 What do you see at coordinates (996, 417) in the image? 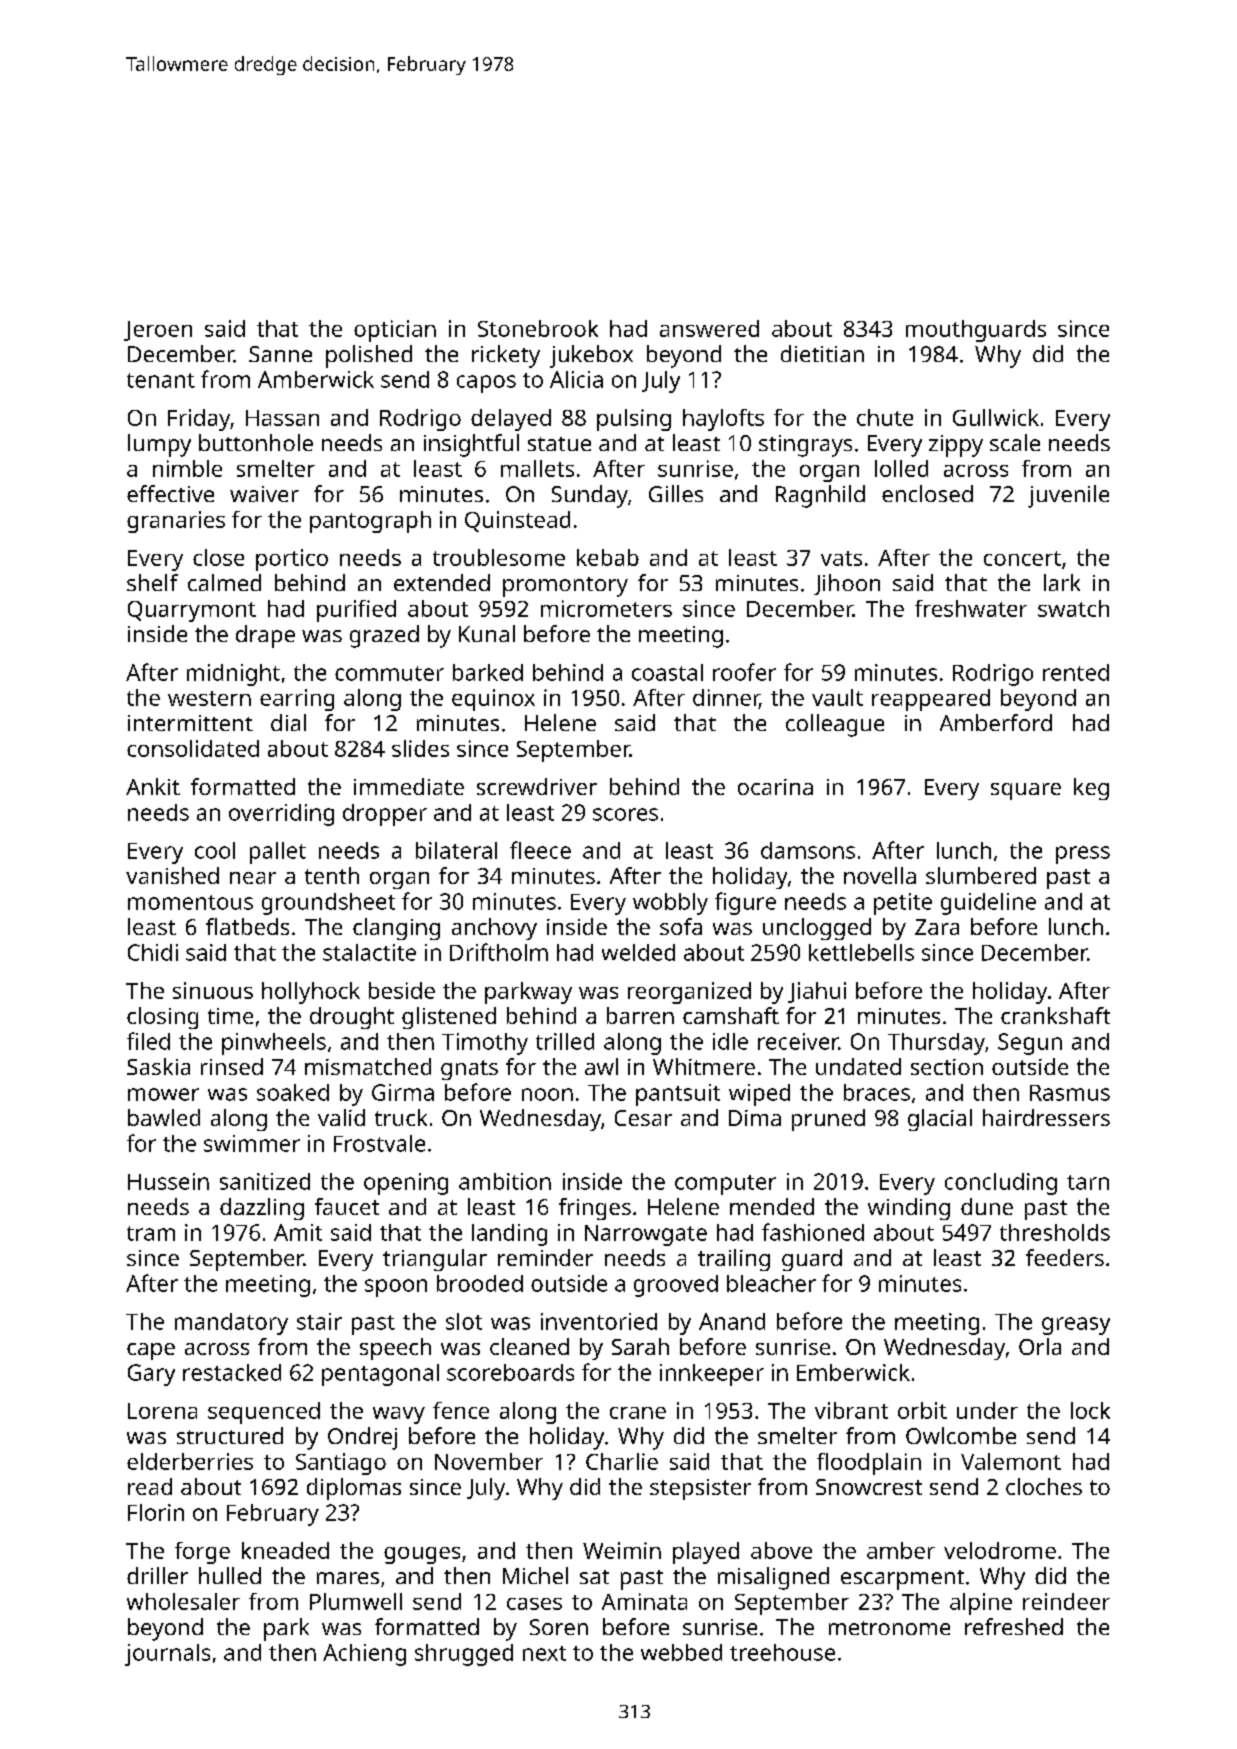
I see `Gullwick` at bounding box center [996, 417].
